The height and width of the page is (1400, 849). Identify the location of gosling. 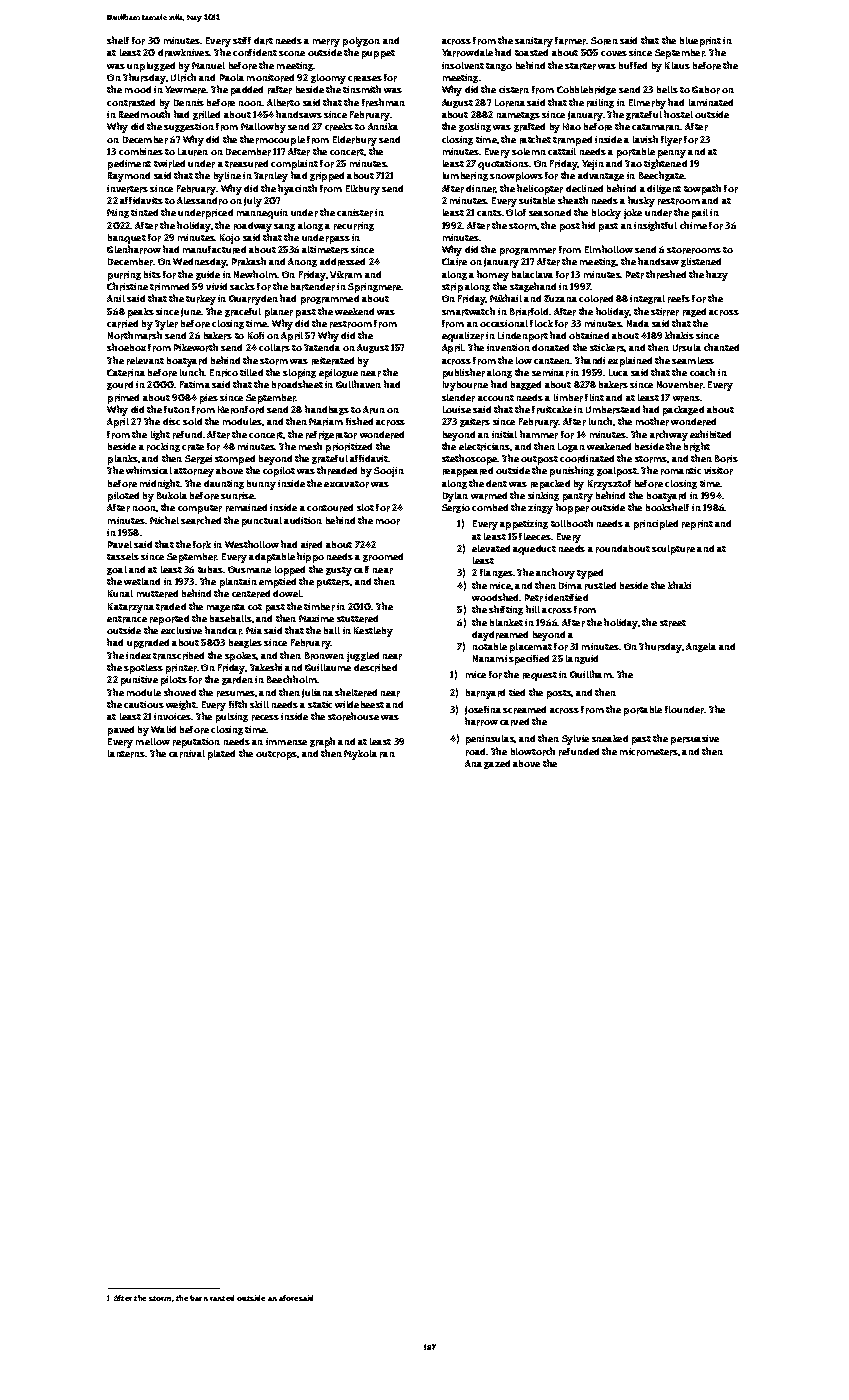
(475, 127).
